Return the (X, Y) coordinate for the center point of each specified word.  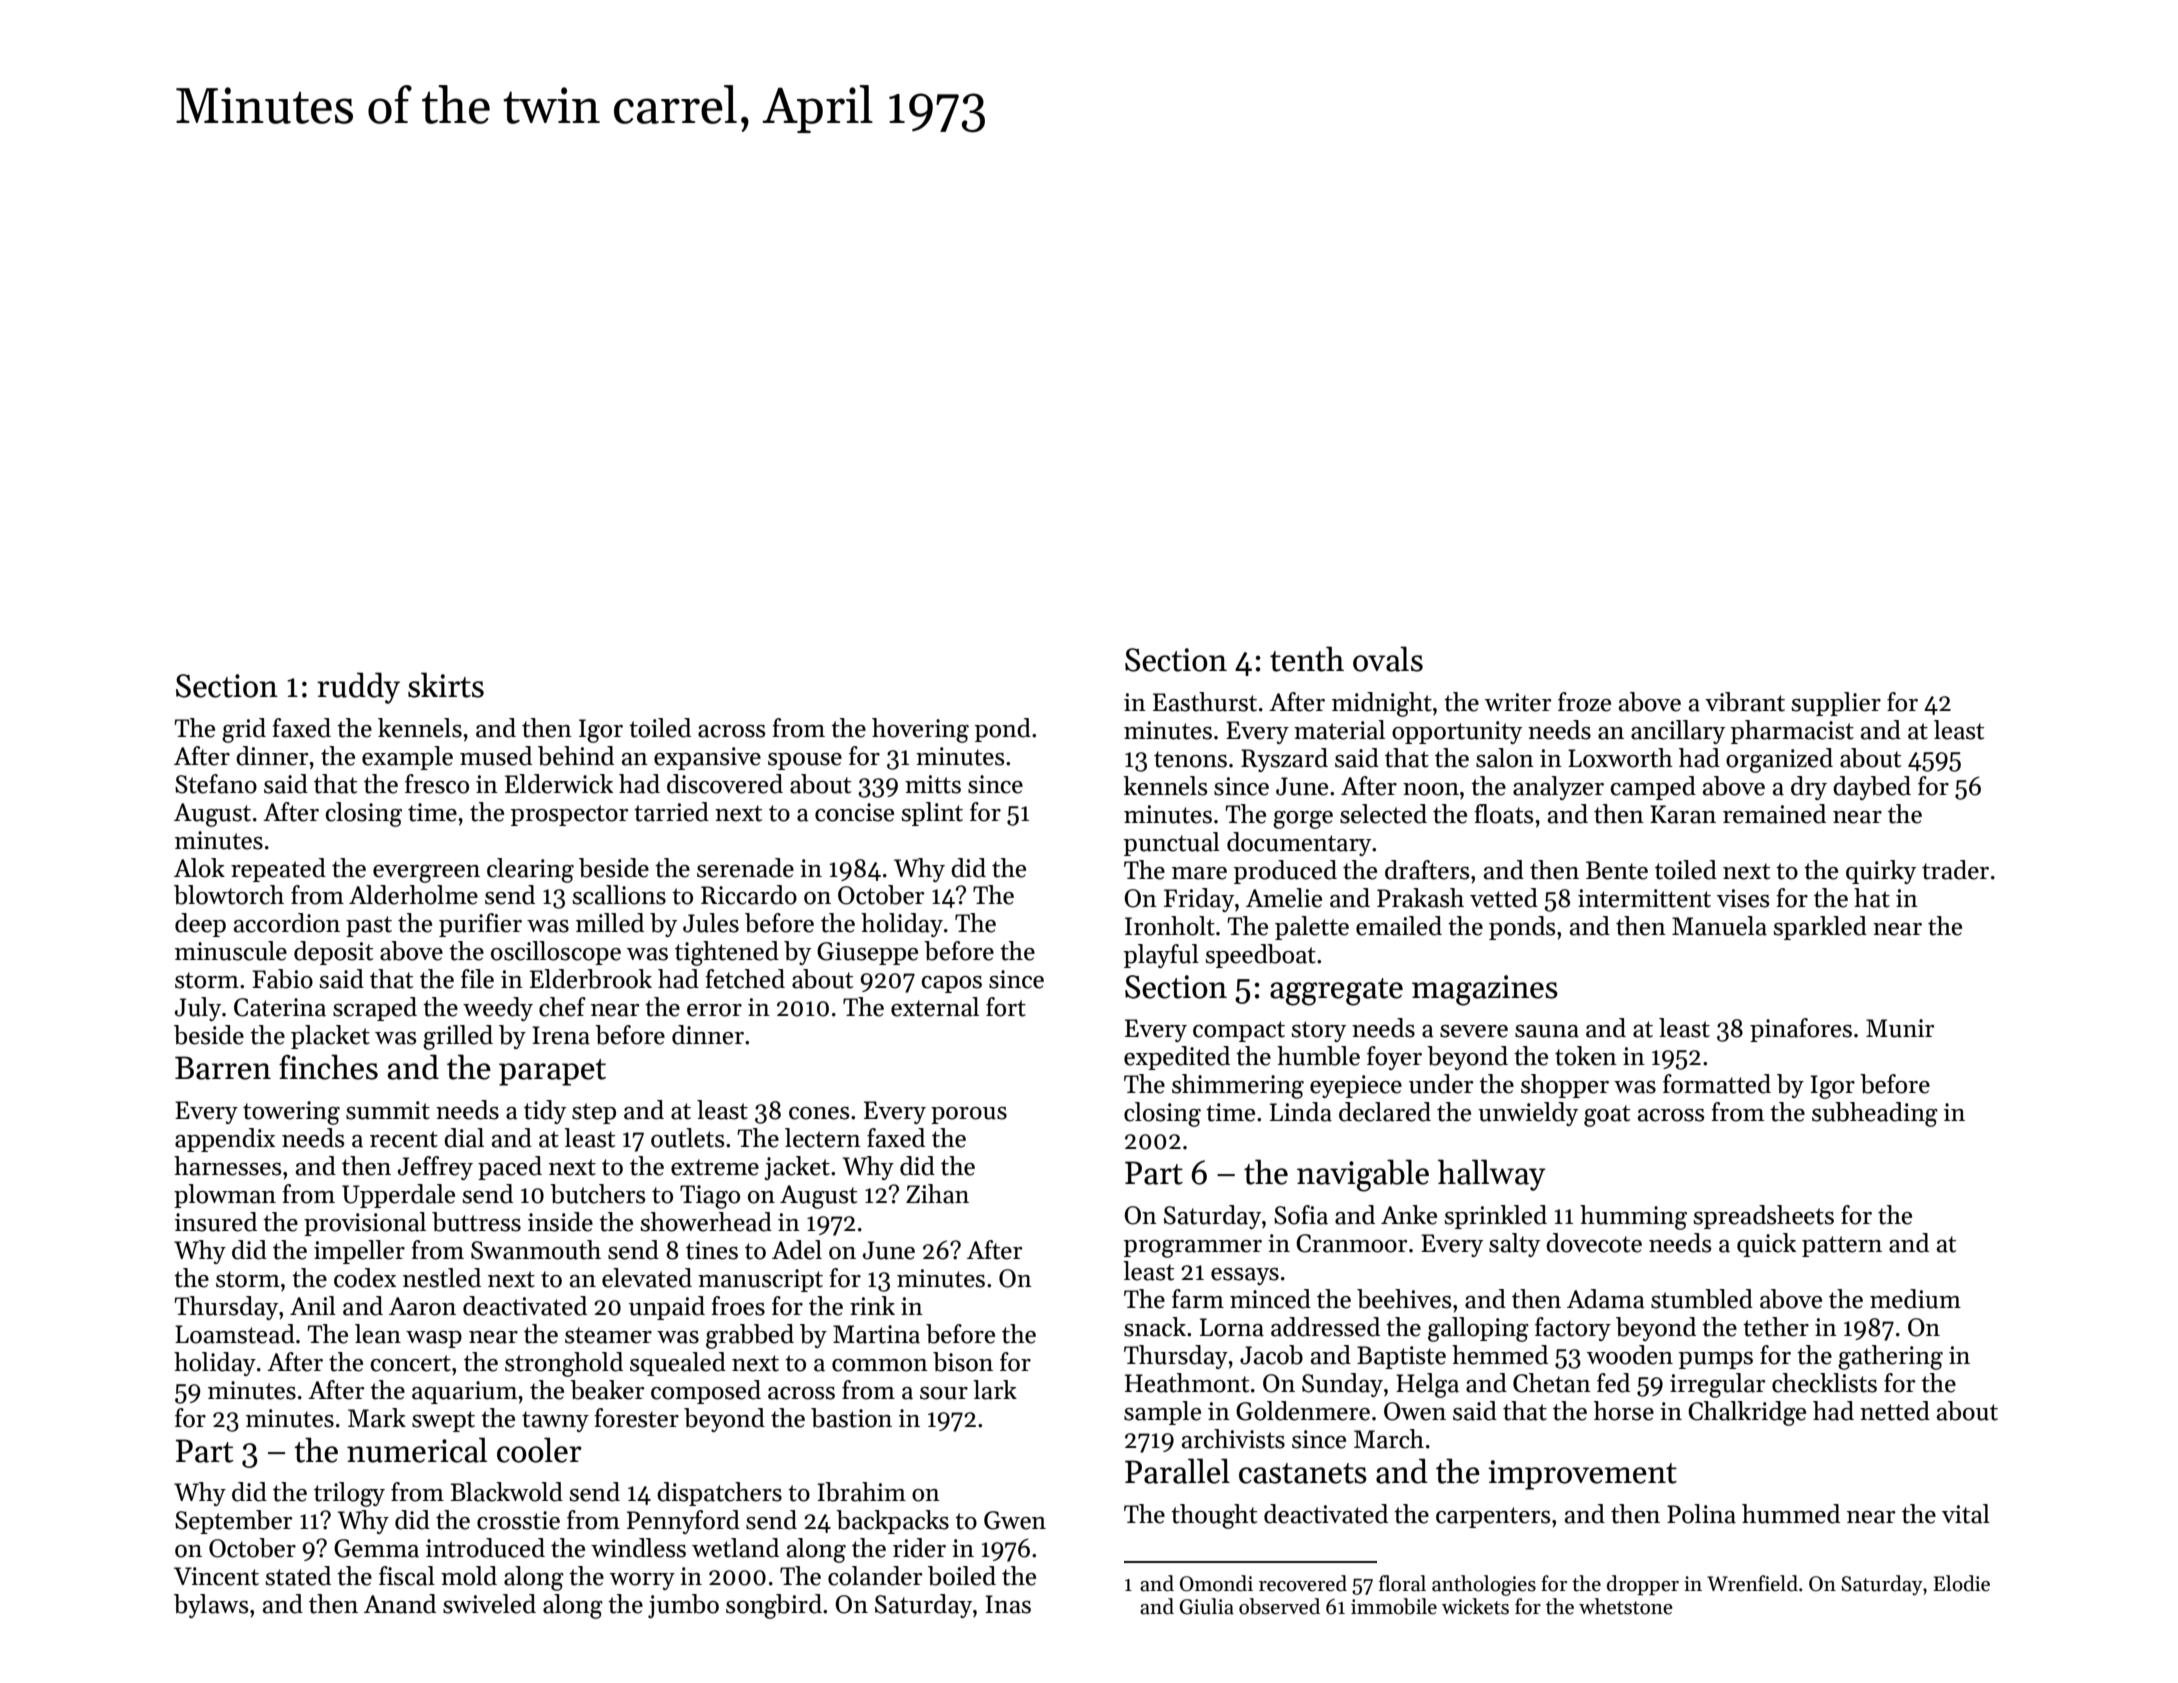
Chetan (1552, 1383)
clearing (530, 870)
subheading (1875, 1114)
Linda (1301, 1112)
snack (1155, 1327)
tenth (1307, 659)
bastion (851, 1418)
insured (216, 1222)
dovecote (1594, 1243)
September (234, 1522)
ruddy (358, 688)
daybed (1872, 788)
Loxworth (1620, 758)
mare (1199, 873)
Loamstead (235, 1334)
